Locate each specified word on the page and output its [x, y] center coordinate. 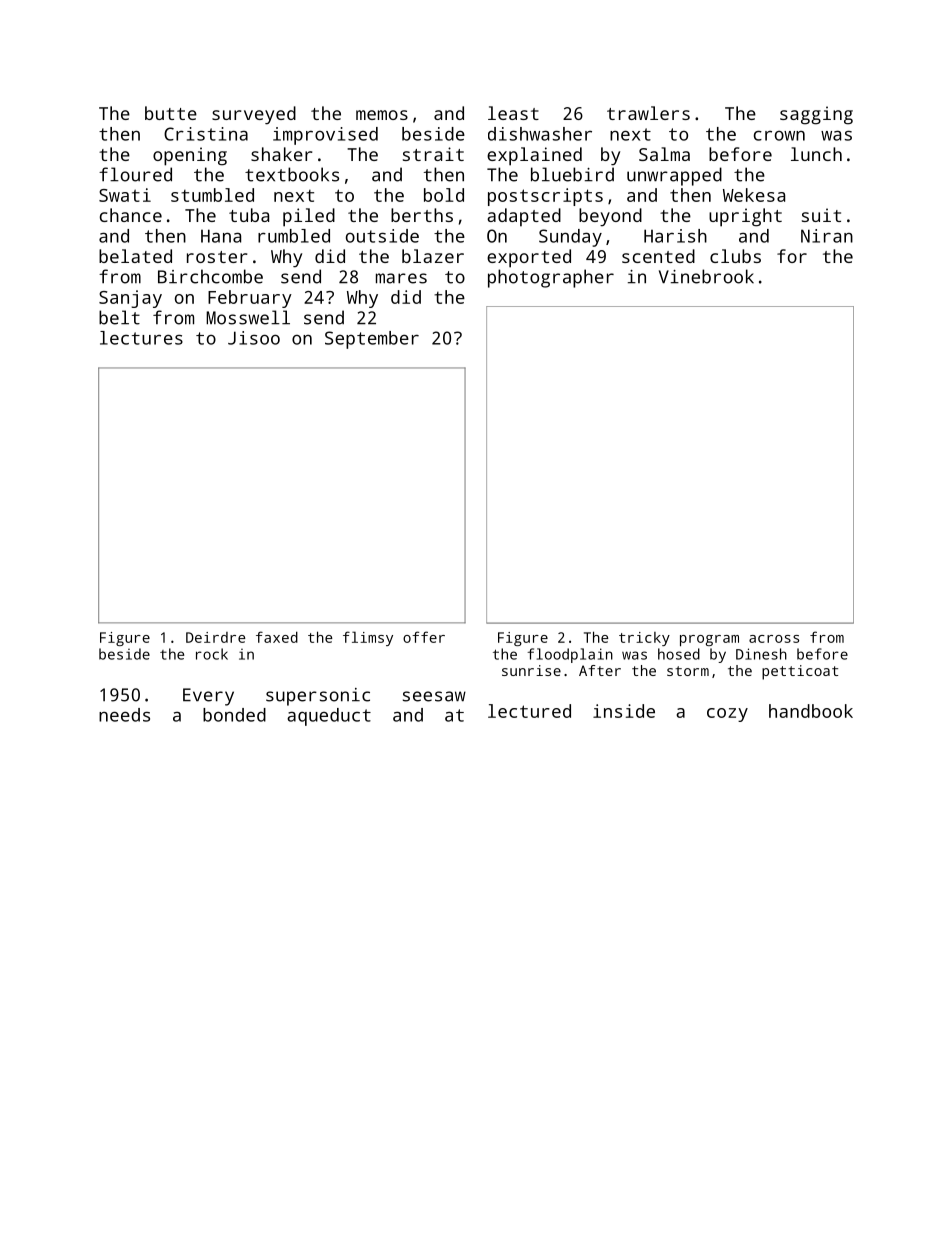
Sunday [570, 238]
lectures [141, 338]
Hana [221, 236]
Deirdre [216, 637]
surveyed [254, 115]
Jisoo [254, 338]
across [774, 639]
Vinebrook [706, 276]
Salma [664, 154]
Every [208, 697]
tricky [644, 639]
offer [424, 637]
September [372, 340]
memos [382, 115]
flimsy [368, 638]
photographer [551, 278]
